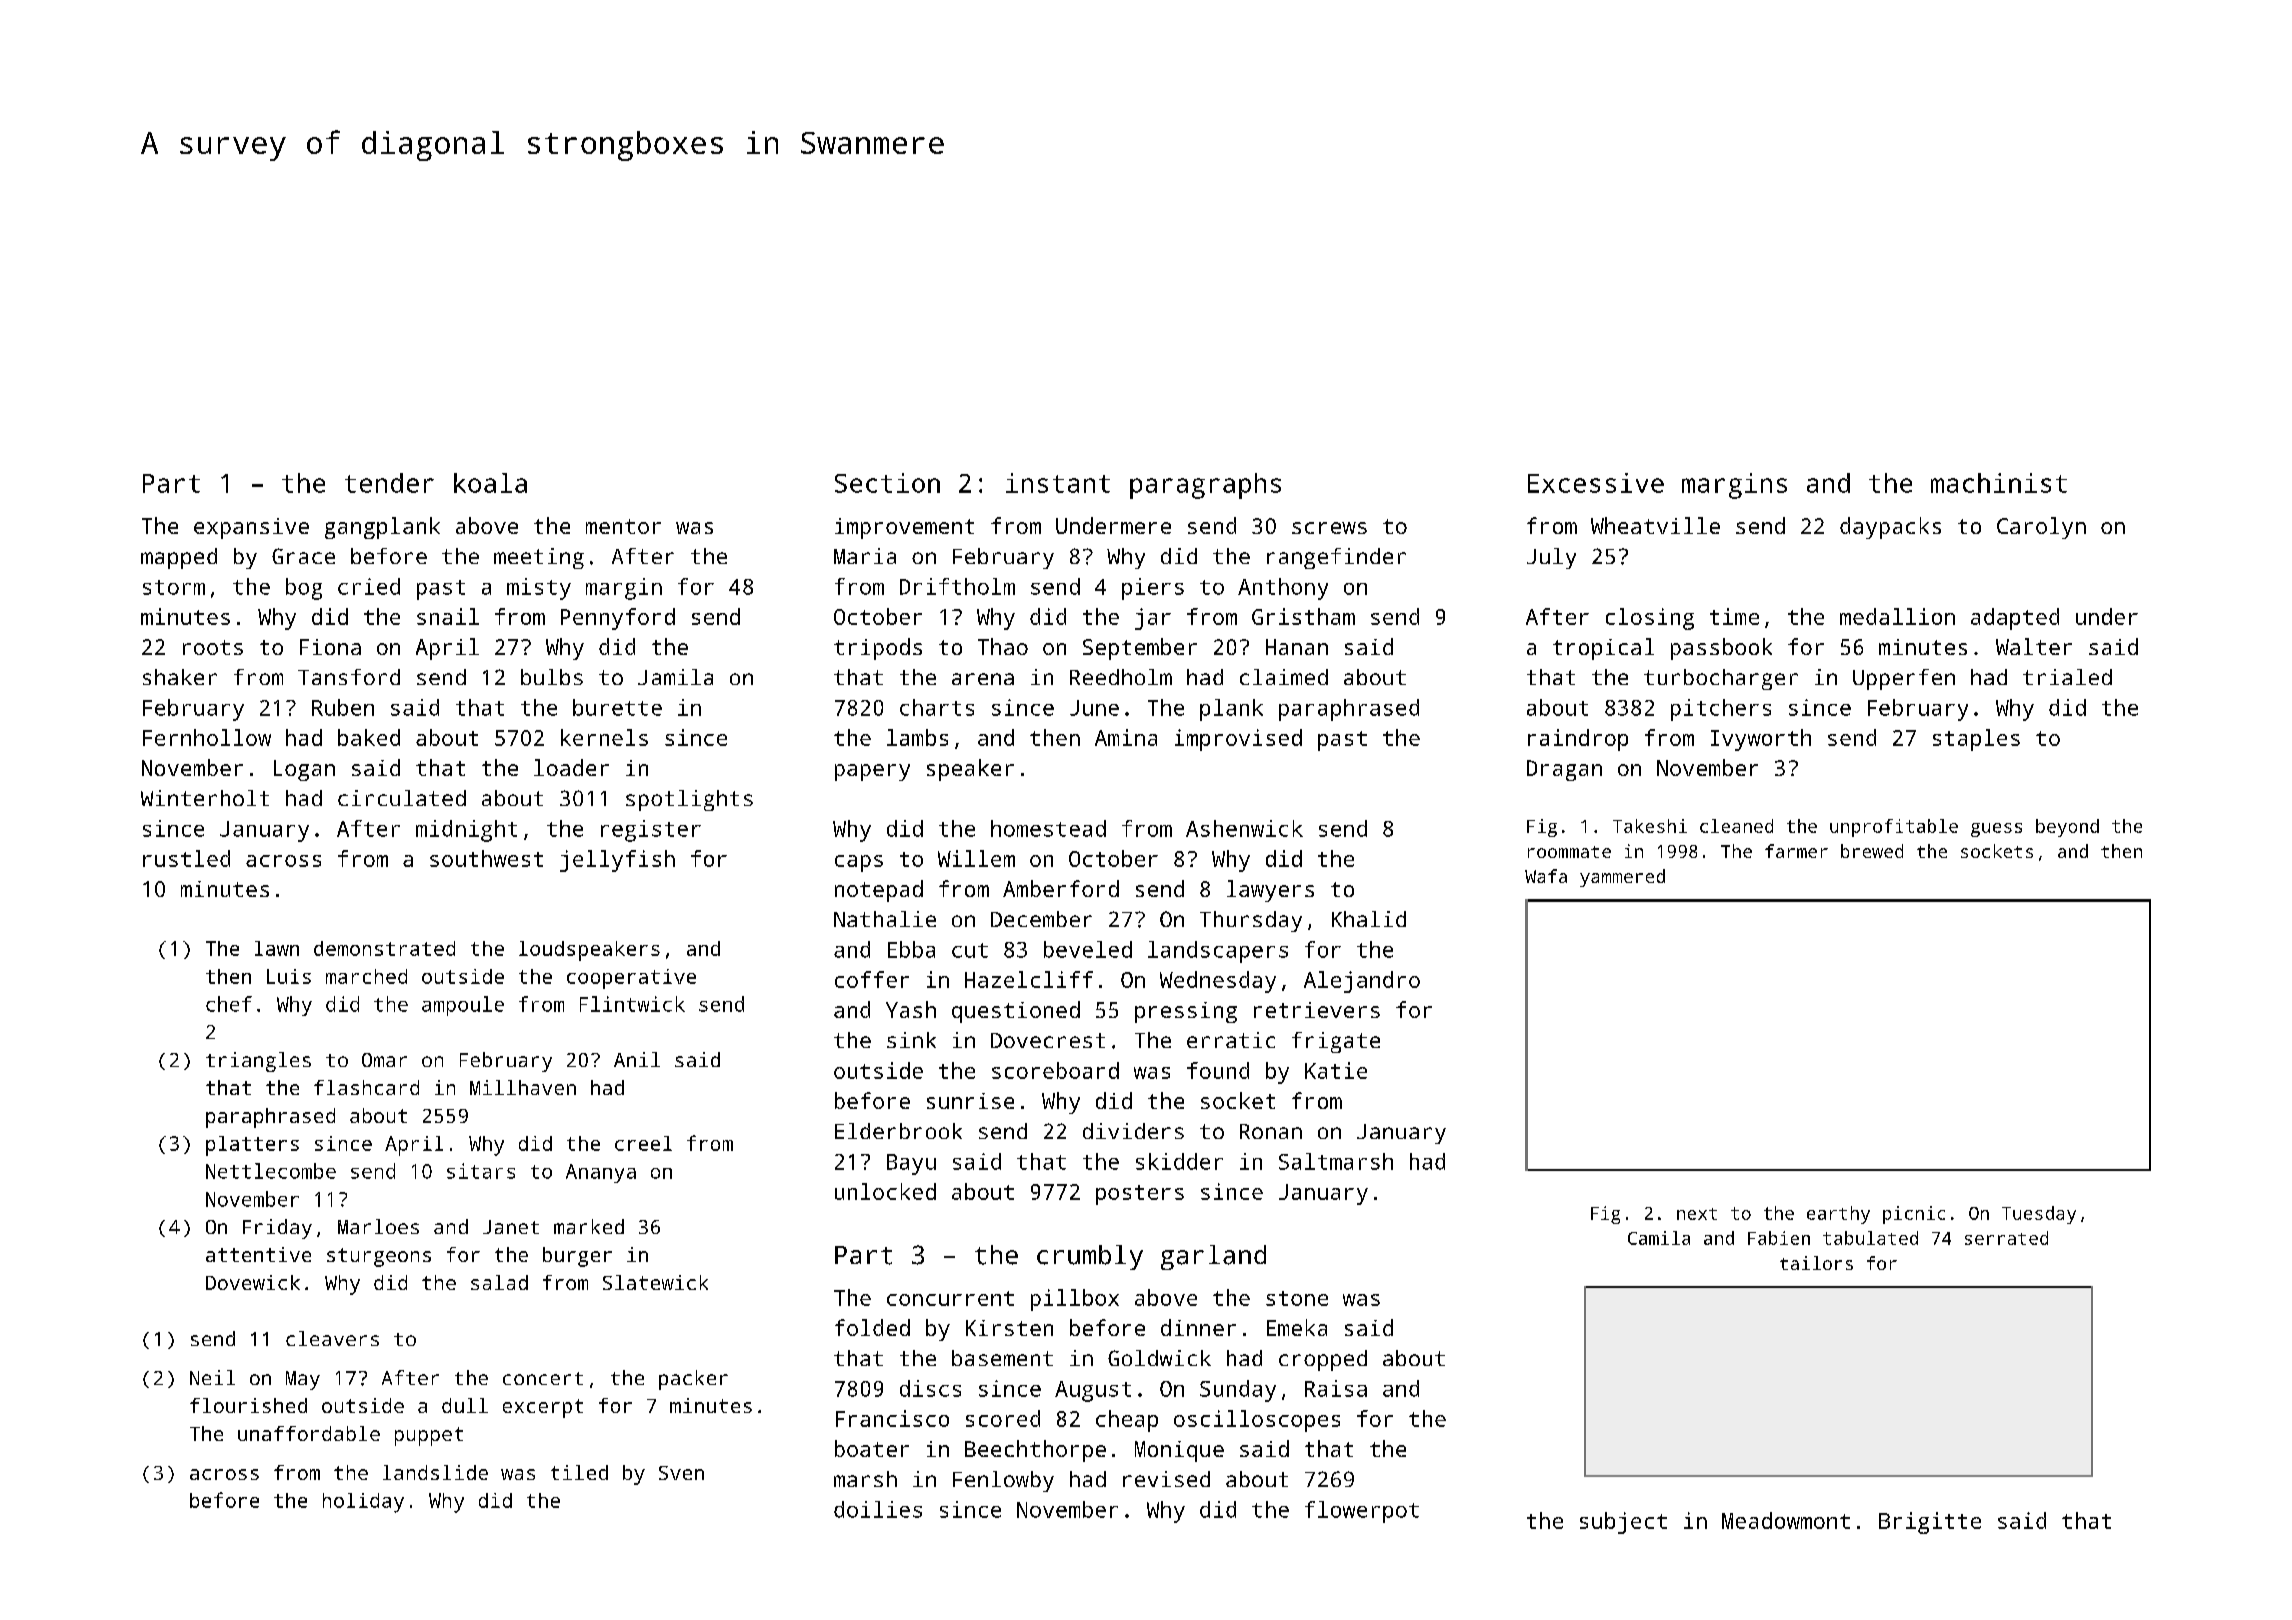  Describe the element at coordinates (651, 831) in the image. I see `register` at that location.
